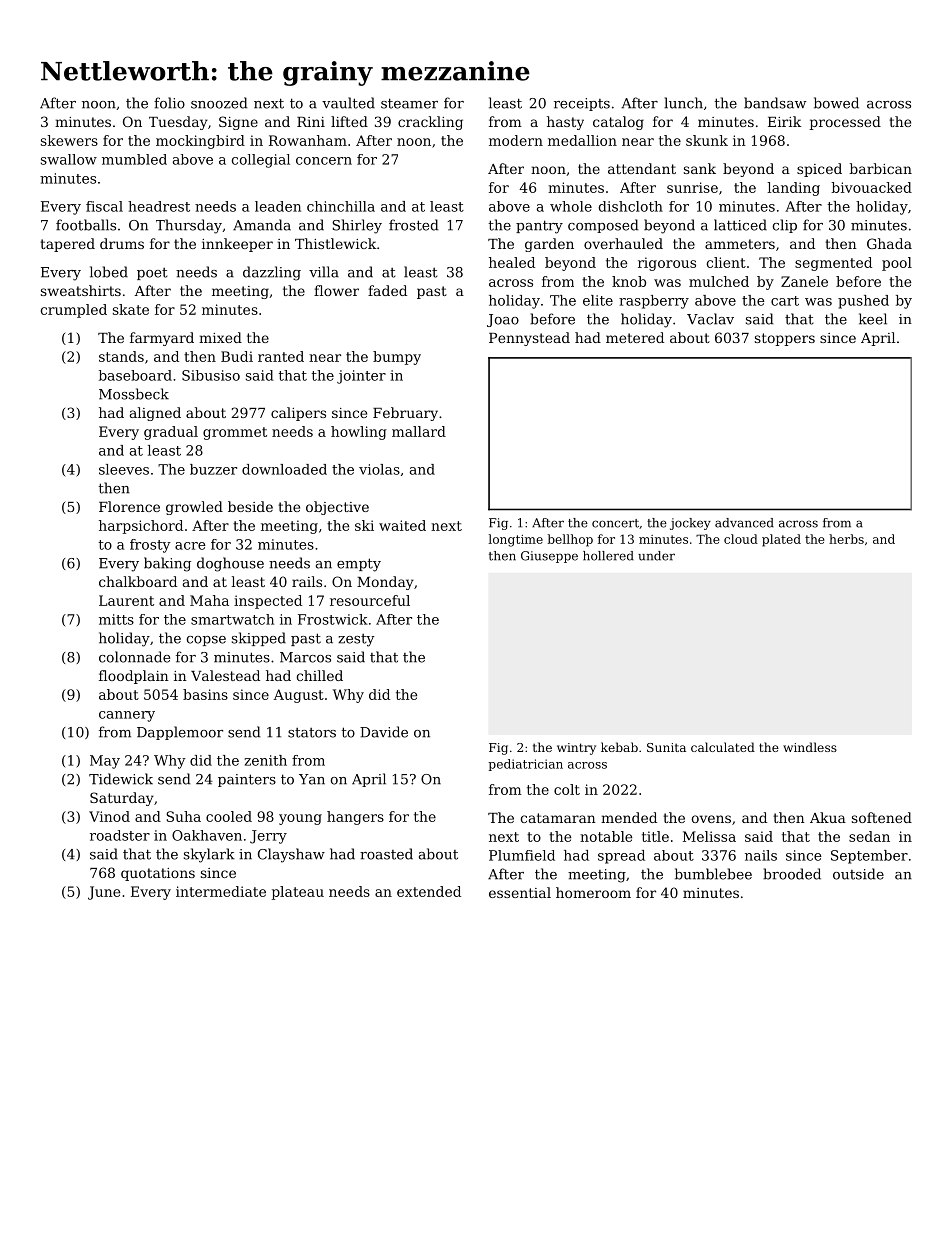 Image resolution: width=952 pixels, height=1233 pixels. I want to click on snoozed, so click(219, 103).
